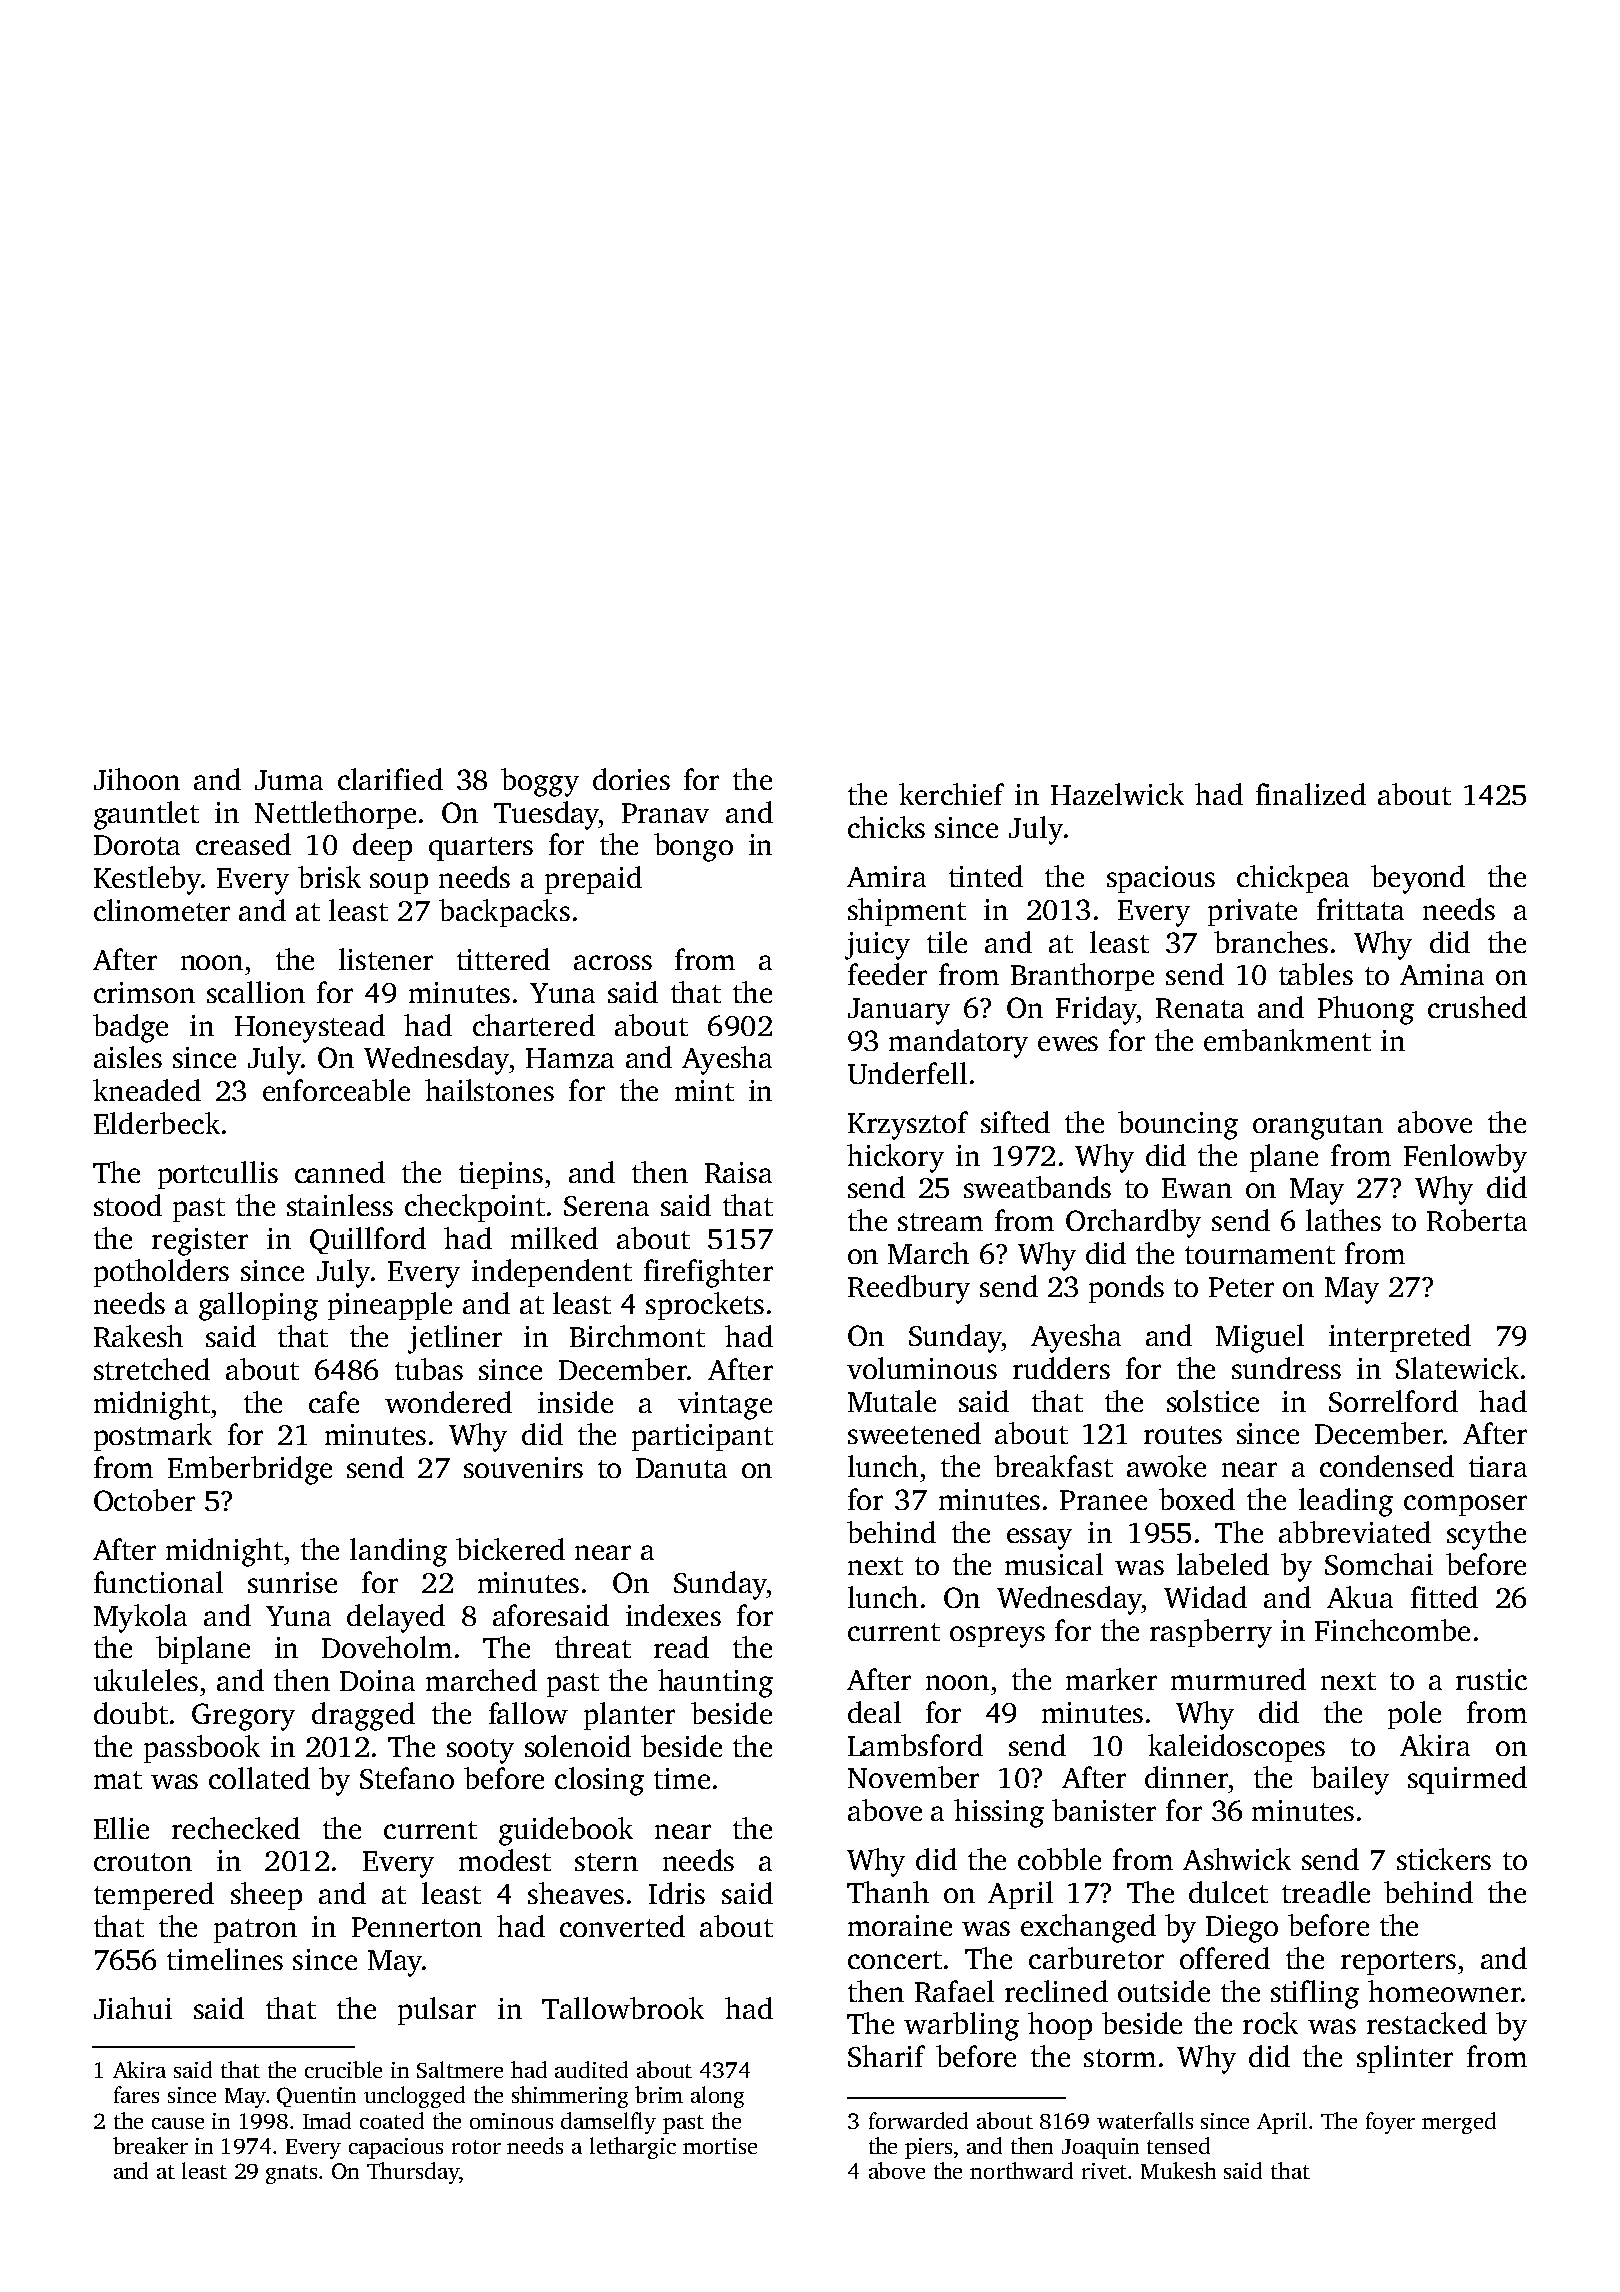  What do you see at coordinates (940, 1222) in the image?
I see `stream` at bounding box center [940, 1222].
